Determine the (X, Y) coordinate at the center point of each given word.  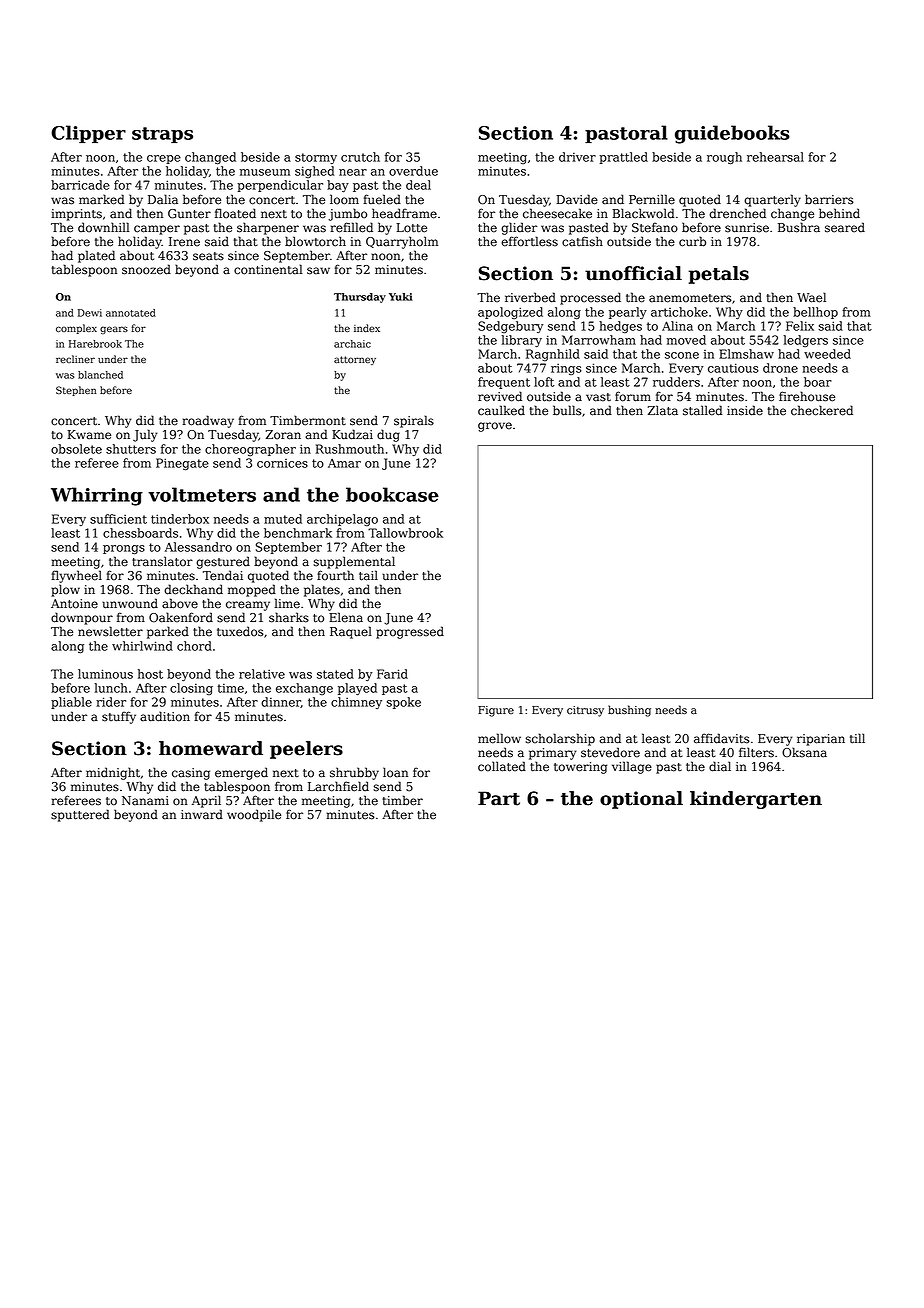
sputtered (80, 815)
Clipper (88, 134)
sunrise (747, 228)
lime (287, 603)
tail (368, 575)
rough (724, 158)
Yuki (400, 297)
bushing (629, 711)
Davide (577, 199)
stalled (702, 410)
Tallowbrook (405, 533)
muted (283, 519)
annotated (131, 313)
